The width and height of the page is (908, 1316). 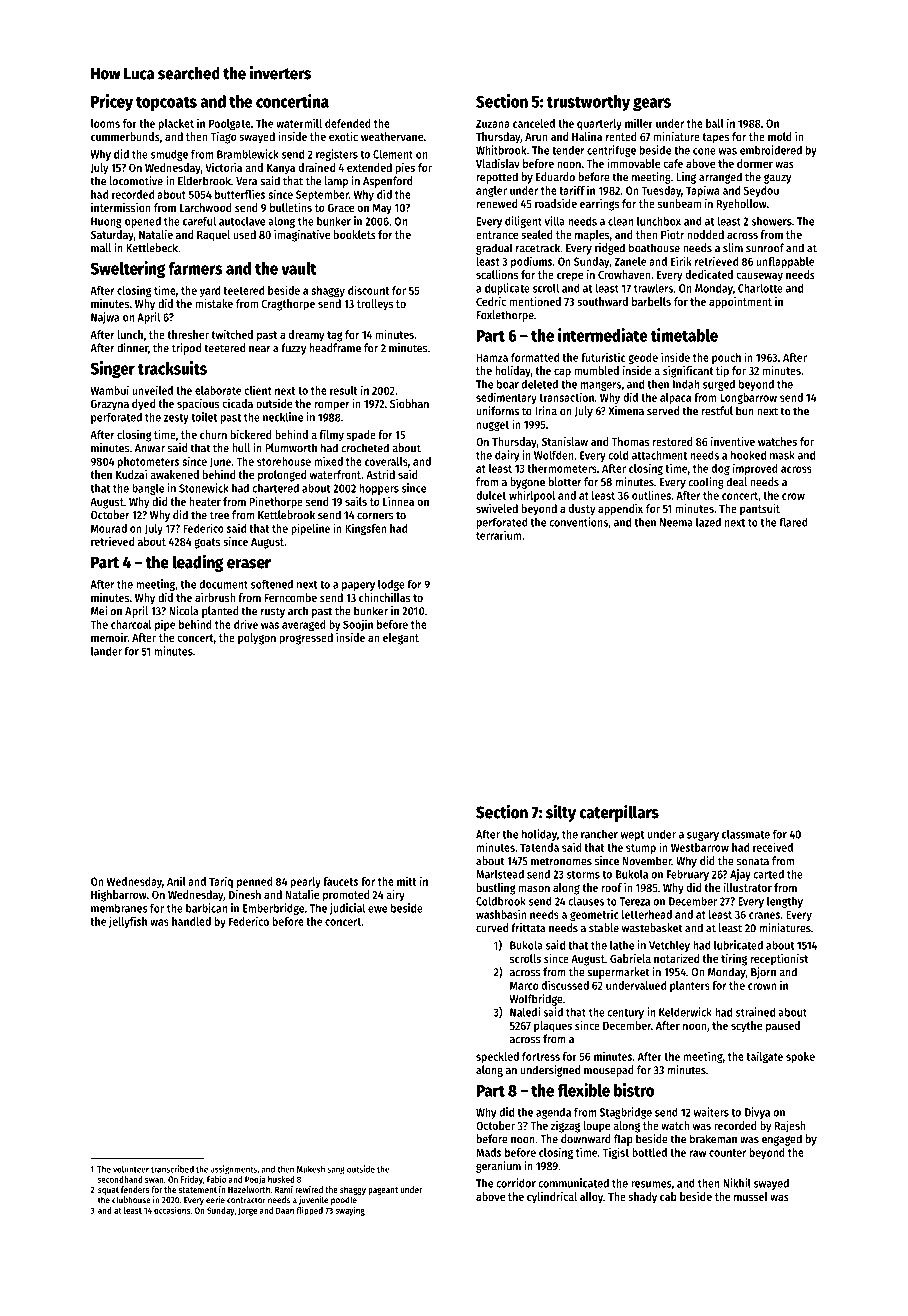 I want to click on terrarium, so click(x=499, y=535).
